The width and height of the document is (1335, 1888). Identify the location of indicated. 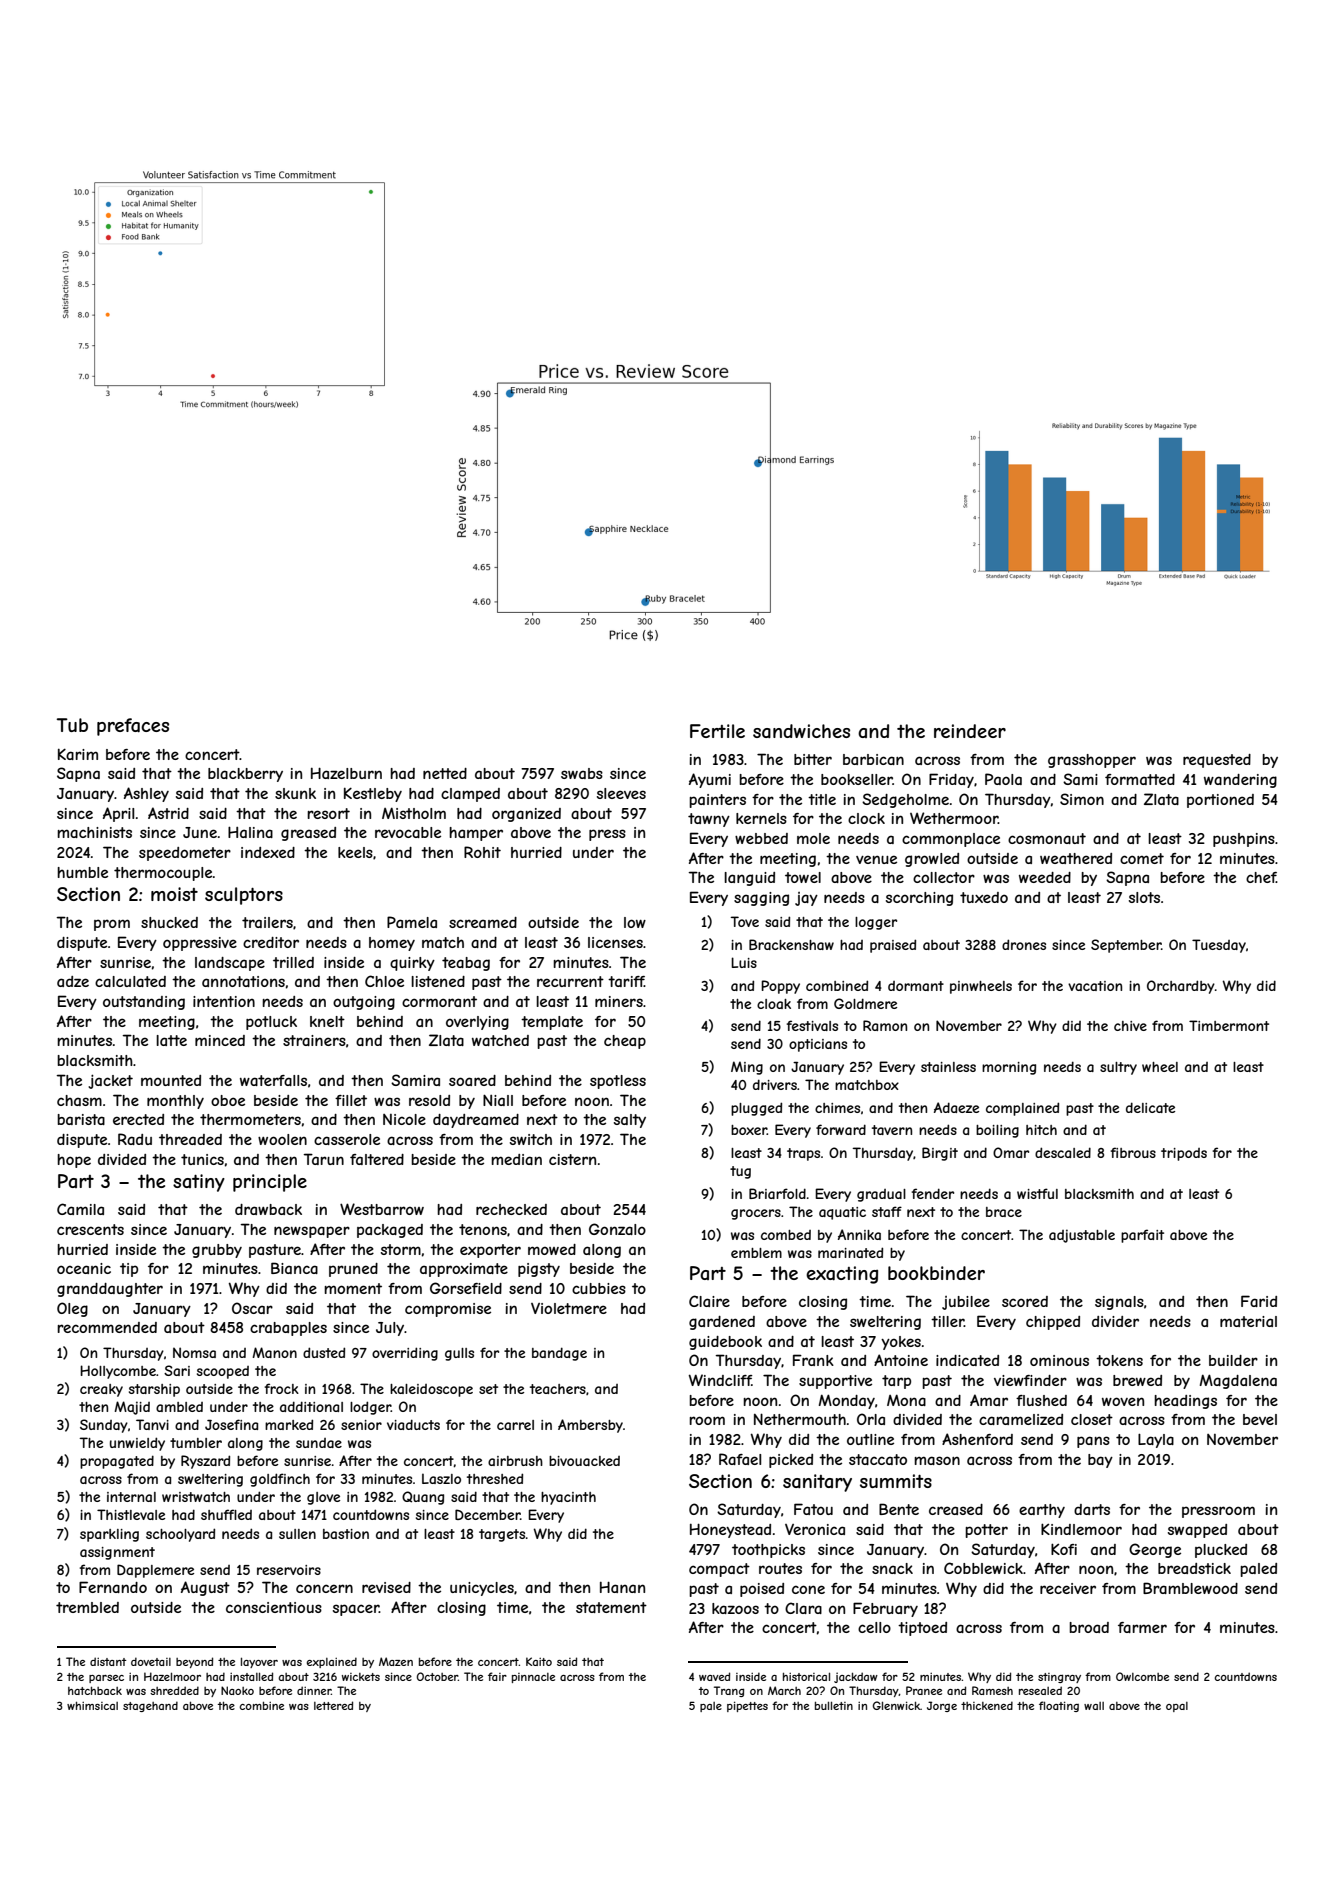
(967, 1360).
